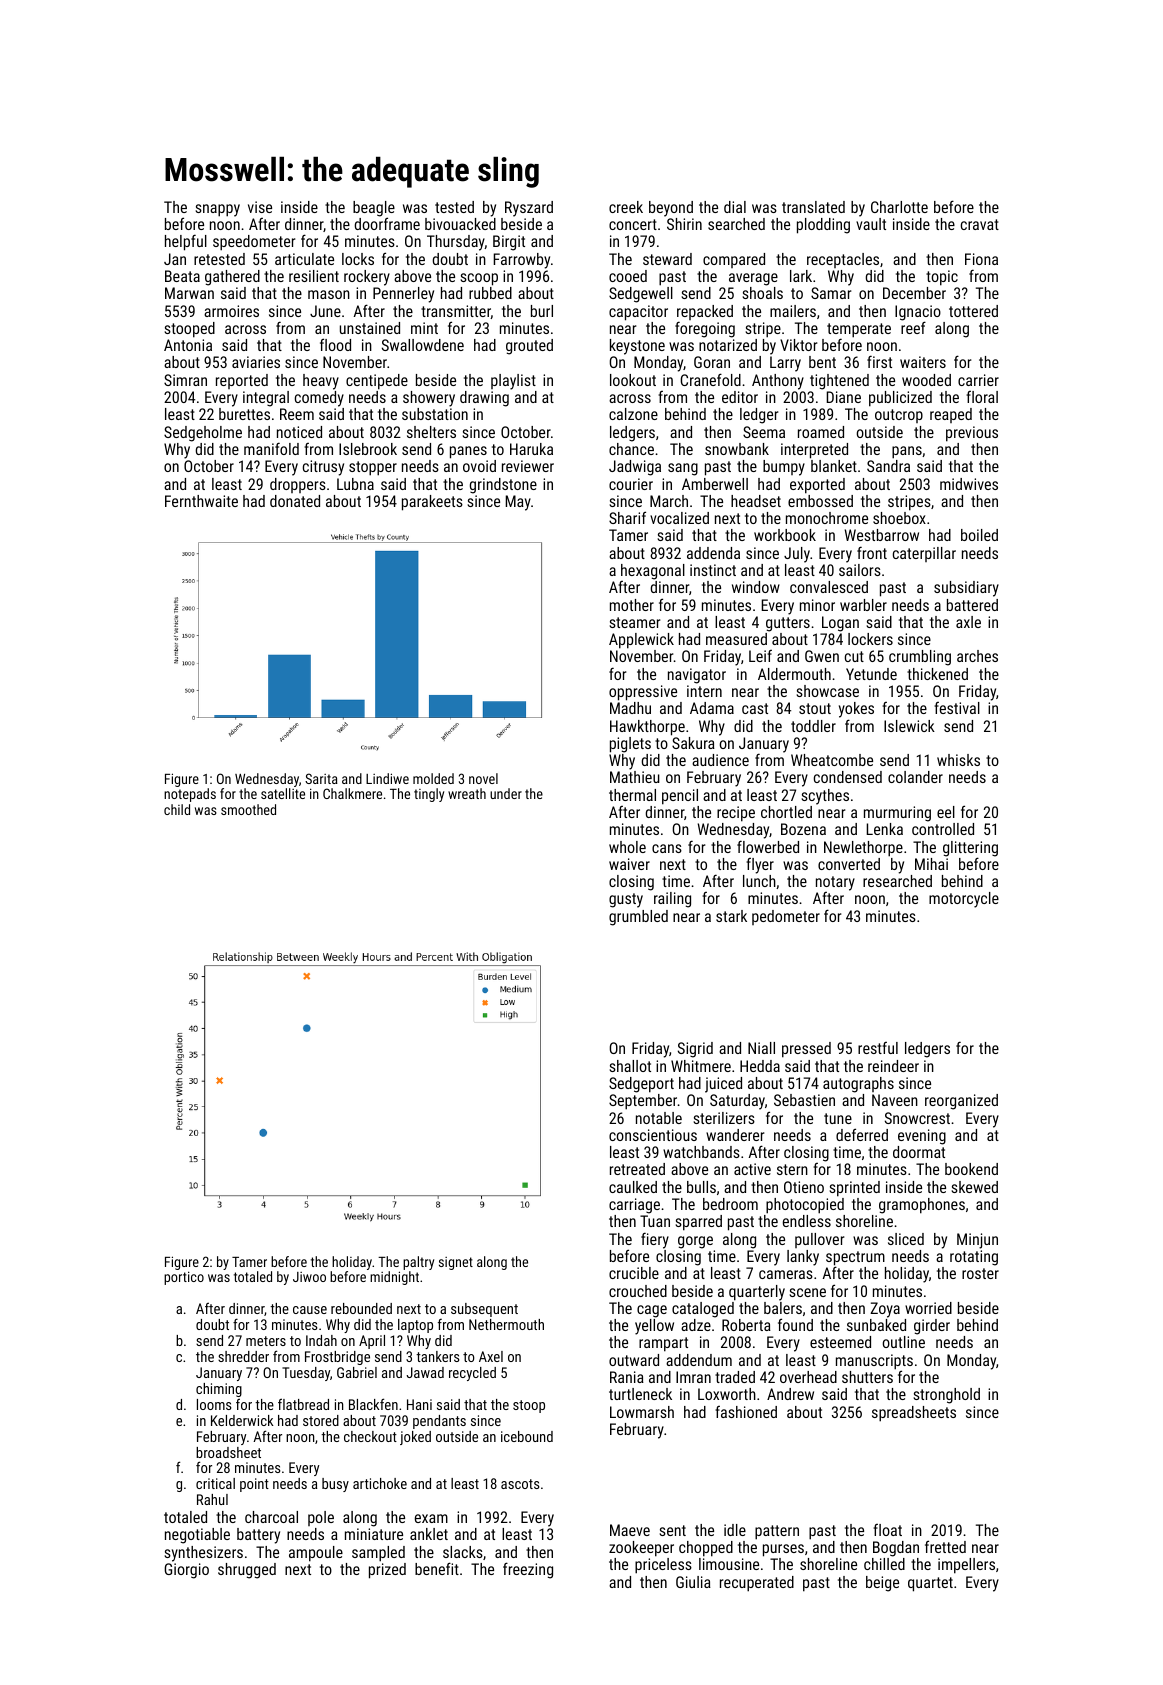 The image size is (1163, 1685). I want to click on Newlethorpe, so click(863, 849).
